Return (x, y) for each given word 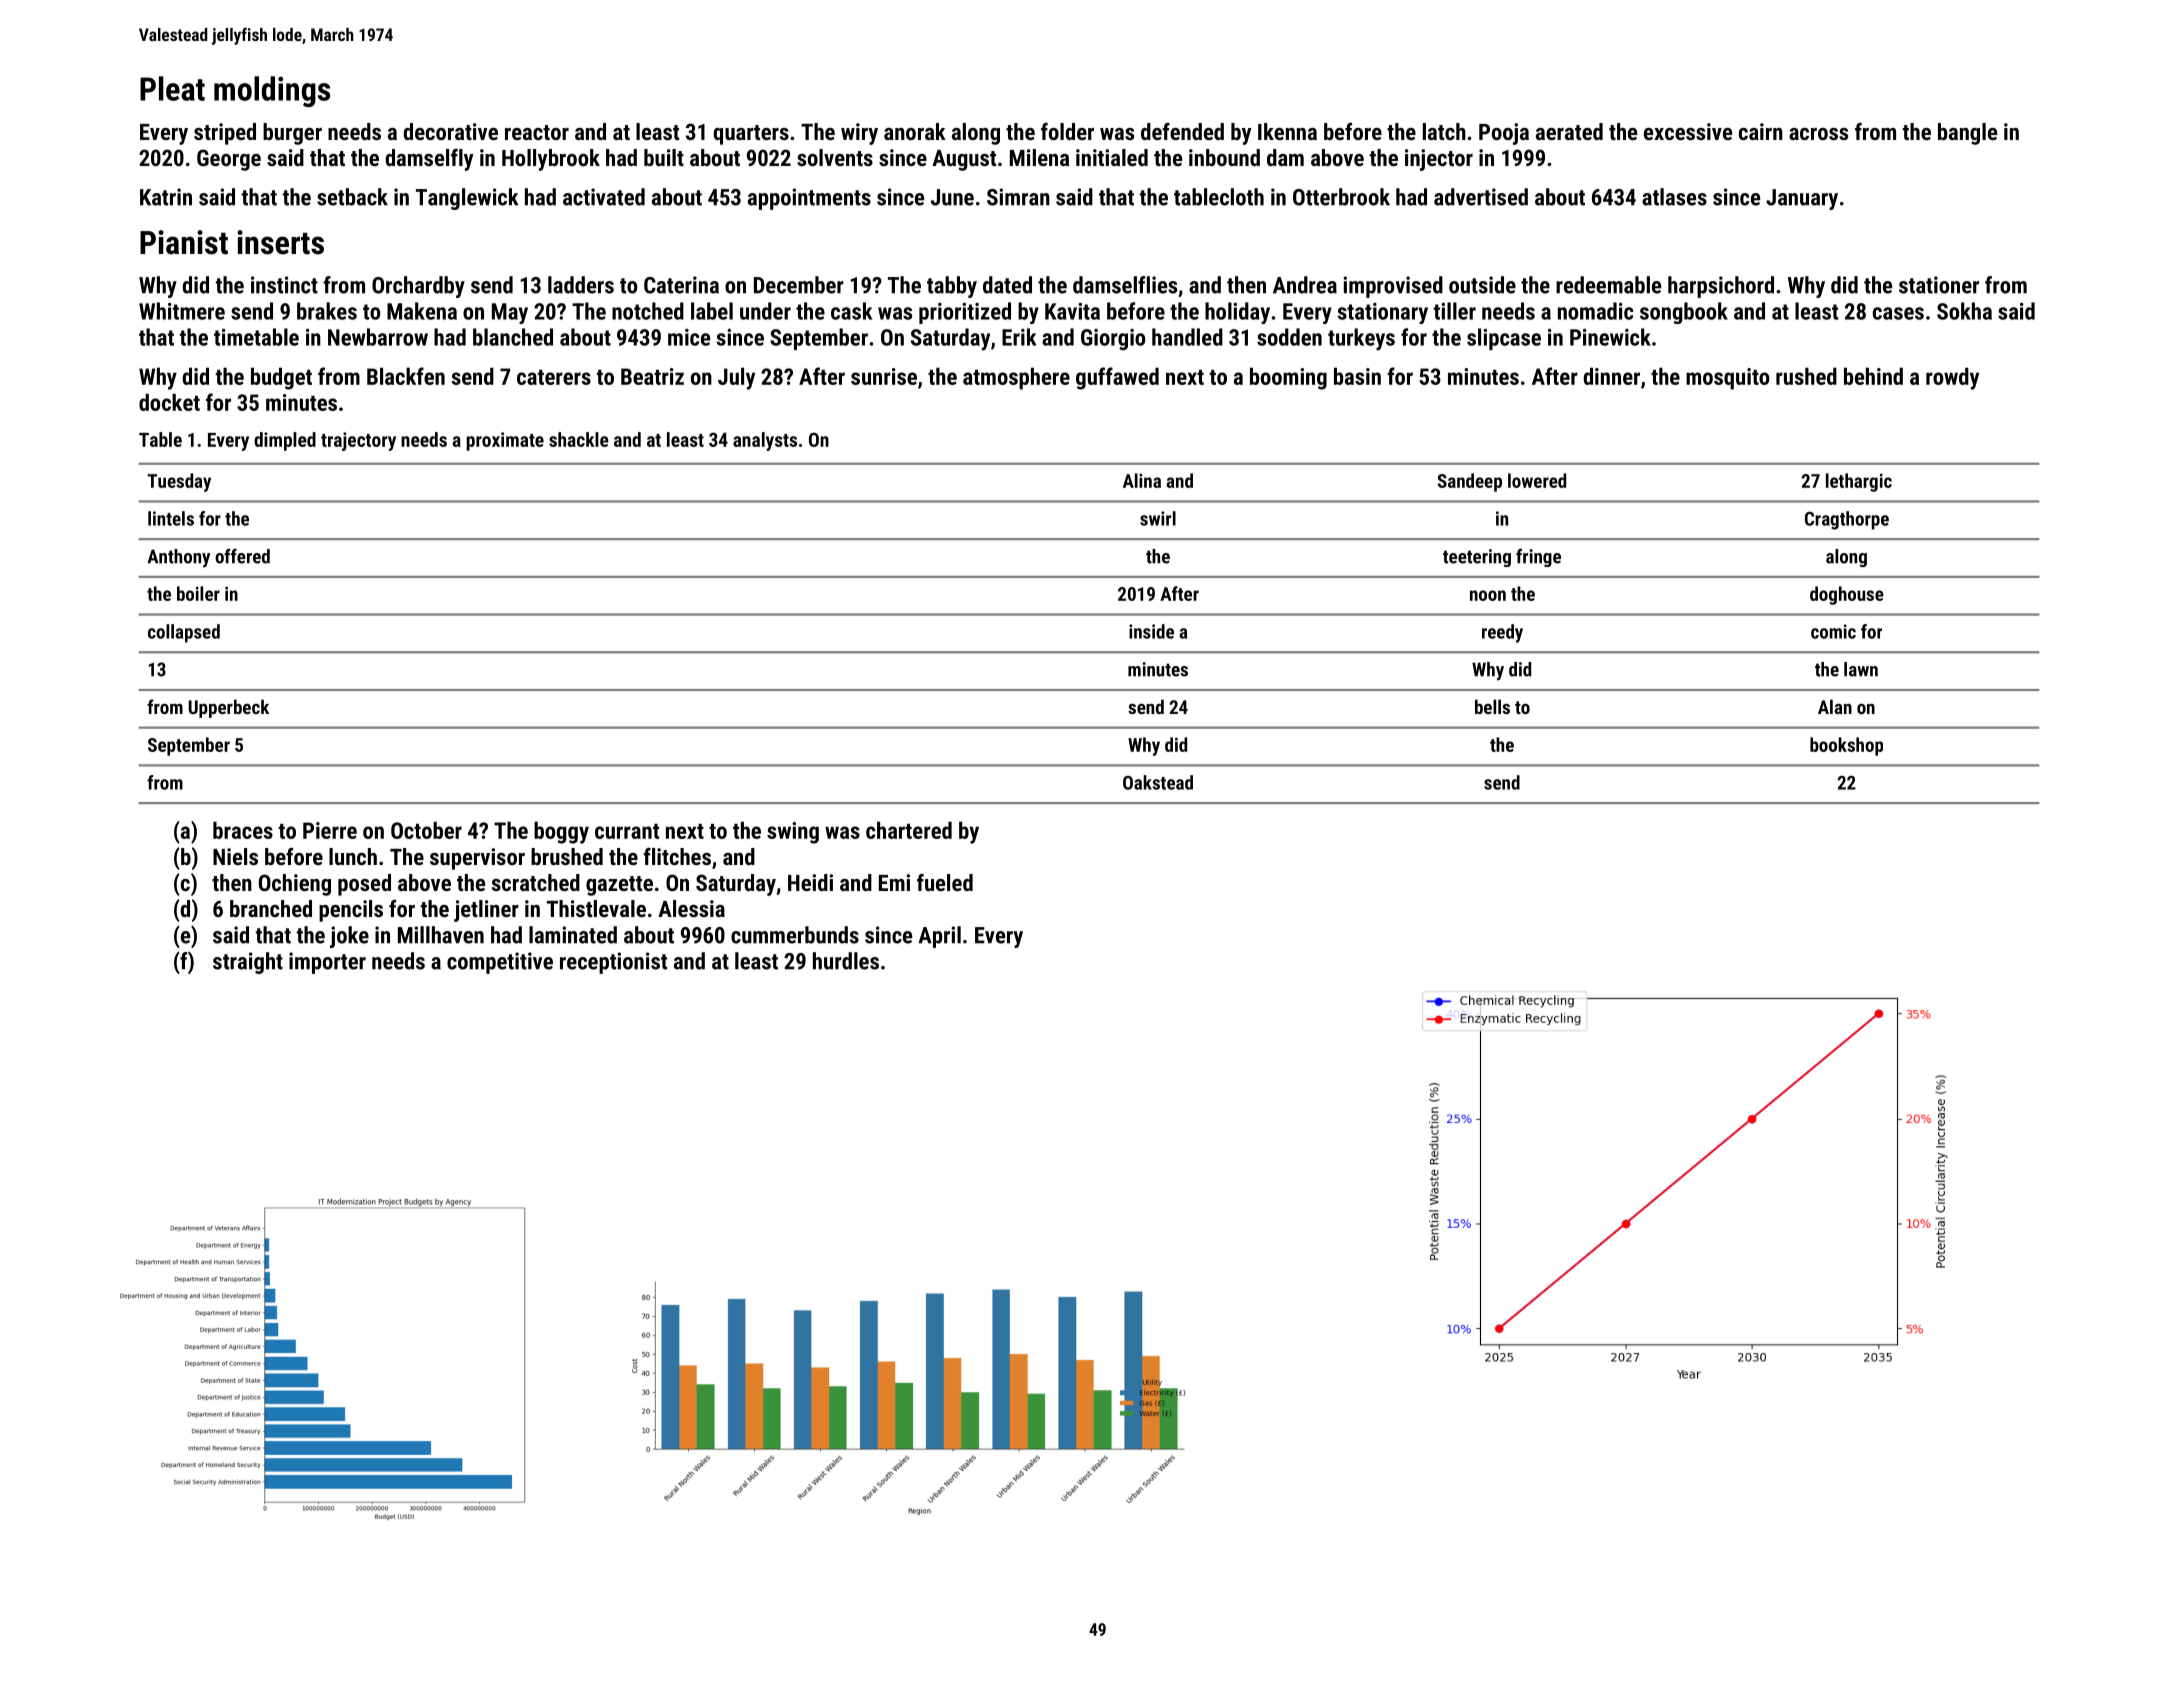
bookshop (1846, 746)
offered (242, 556)
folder (1067, 131)
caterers (554, 377)
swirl (1158, 518)
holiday (1237, 313)
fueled (945, 882)
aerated (1569, 131)
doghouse (1847, 595)
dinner (1611, 376)
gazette (619, 886)
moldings (272, 91)
